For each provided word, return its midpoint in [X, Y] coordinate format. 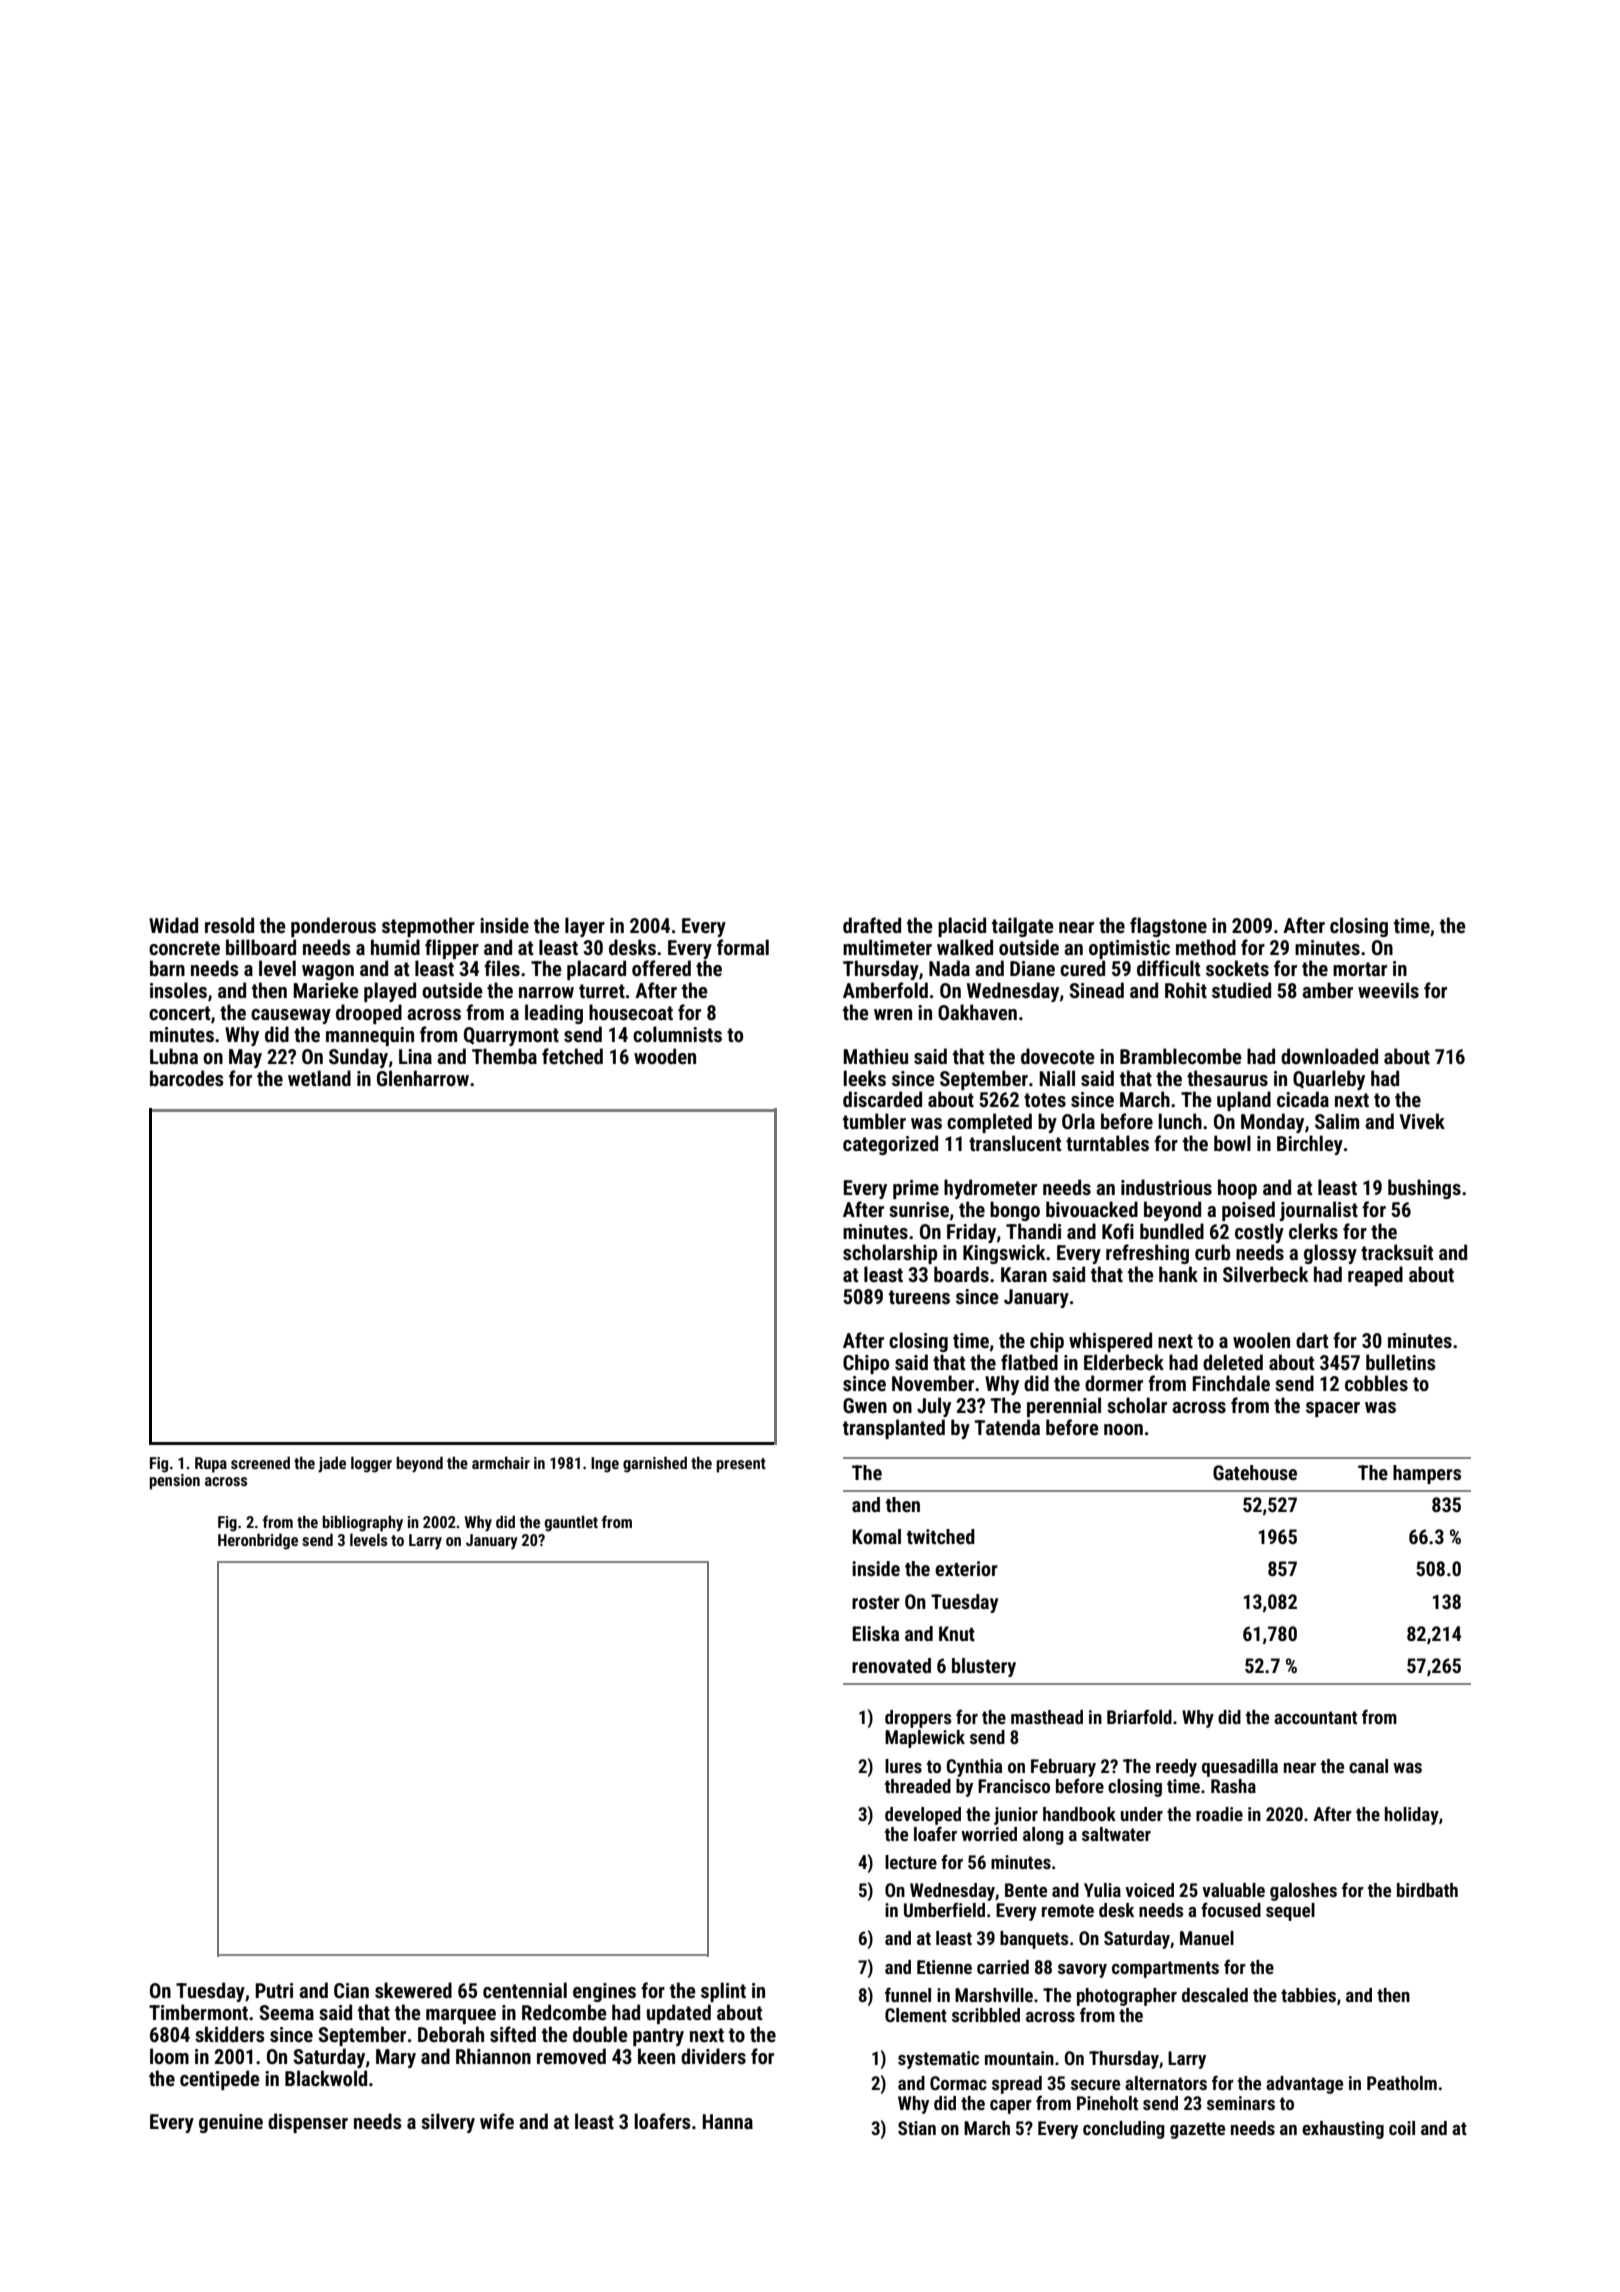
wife [497, 2121]
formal [743, 947]
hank [1178, 1274]
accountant [1315, 1717]
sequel [1290, 1912]
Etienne [944, 1967]
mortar [1360, 969]
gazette [1197, 2130]
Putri [274, 1990]
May [245, 1058]
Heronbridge [258, 1541]
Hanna [727, 2121]
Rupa [211, 1465]
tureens [919, 1297]
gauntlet [571, 1523]
